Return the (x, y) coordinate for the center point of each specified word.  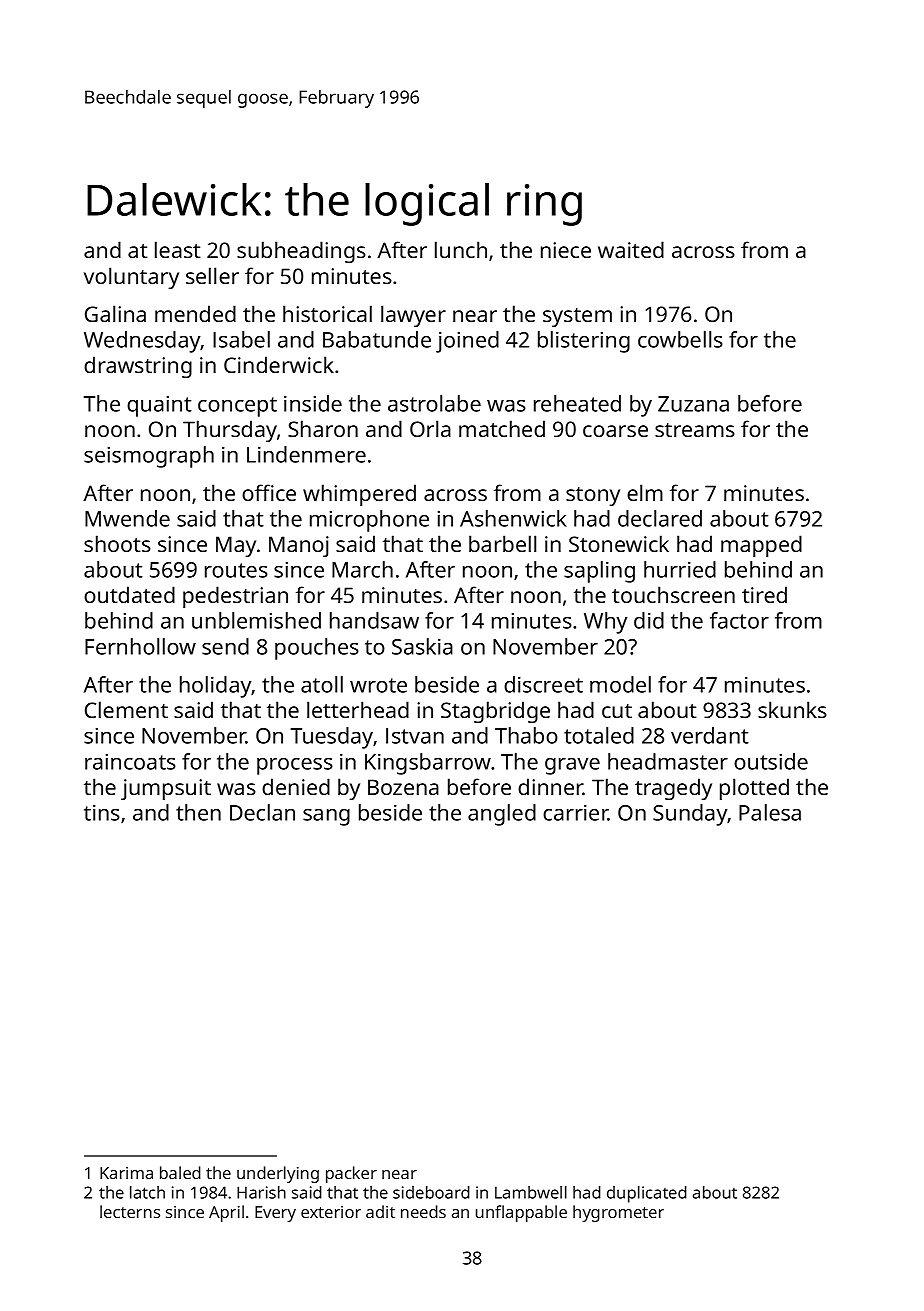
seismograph (149, 457)
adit (380, 1211)
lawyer (413, 316)
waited (631, 249)
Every (275, 1214)
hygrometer (618, 1213)
